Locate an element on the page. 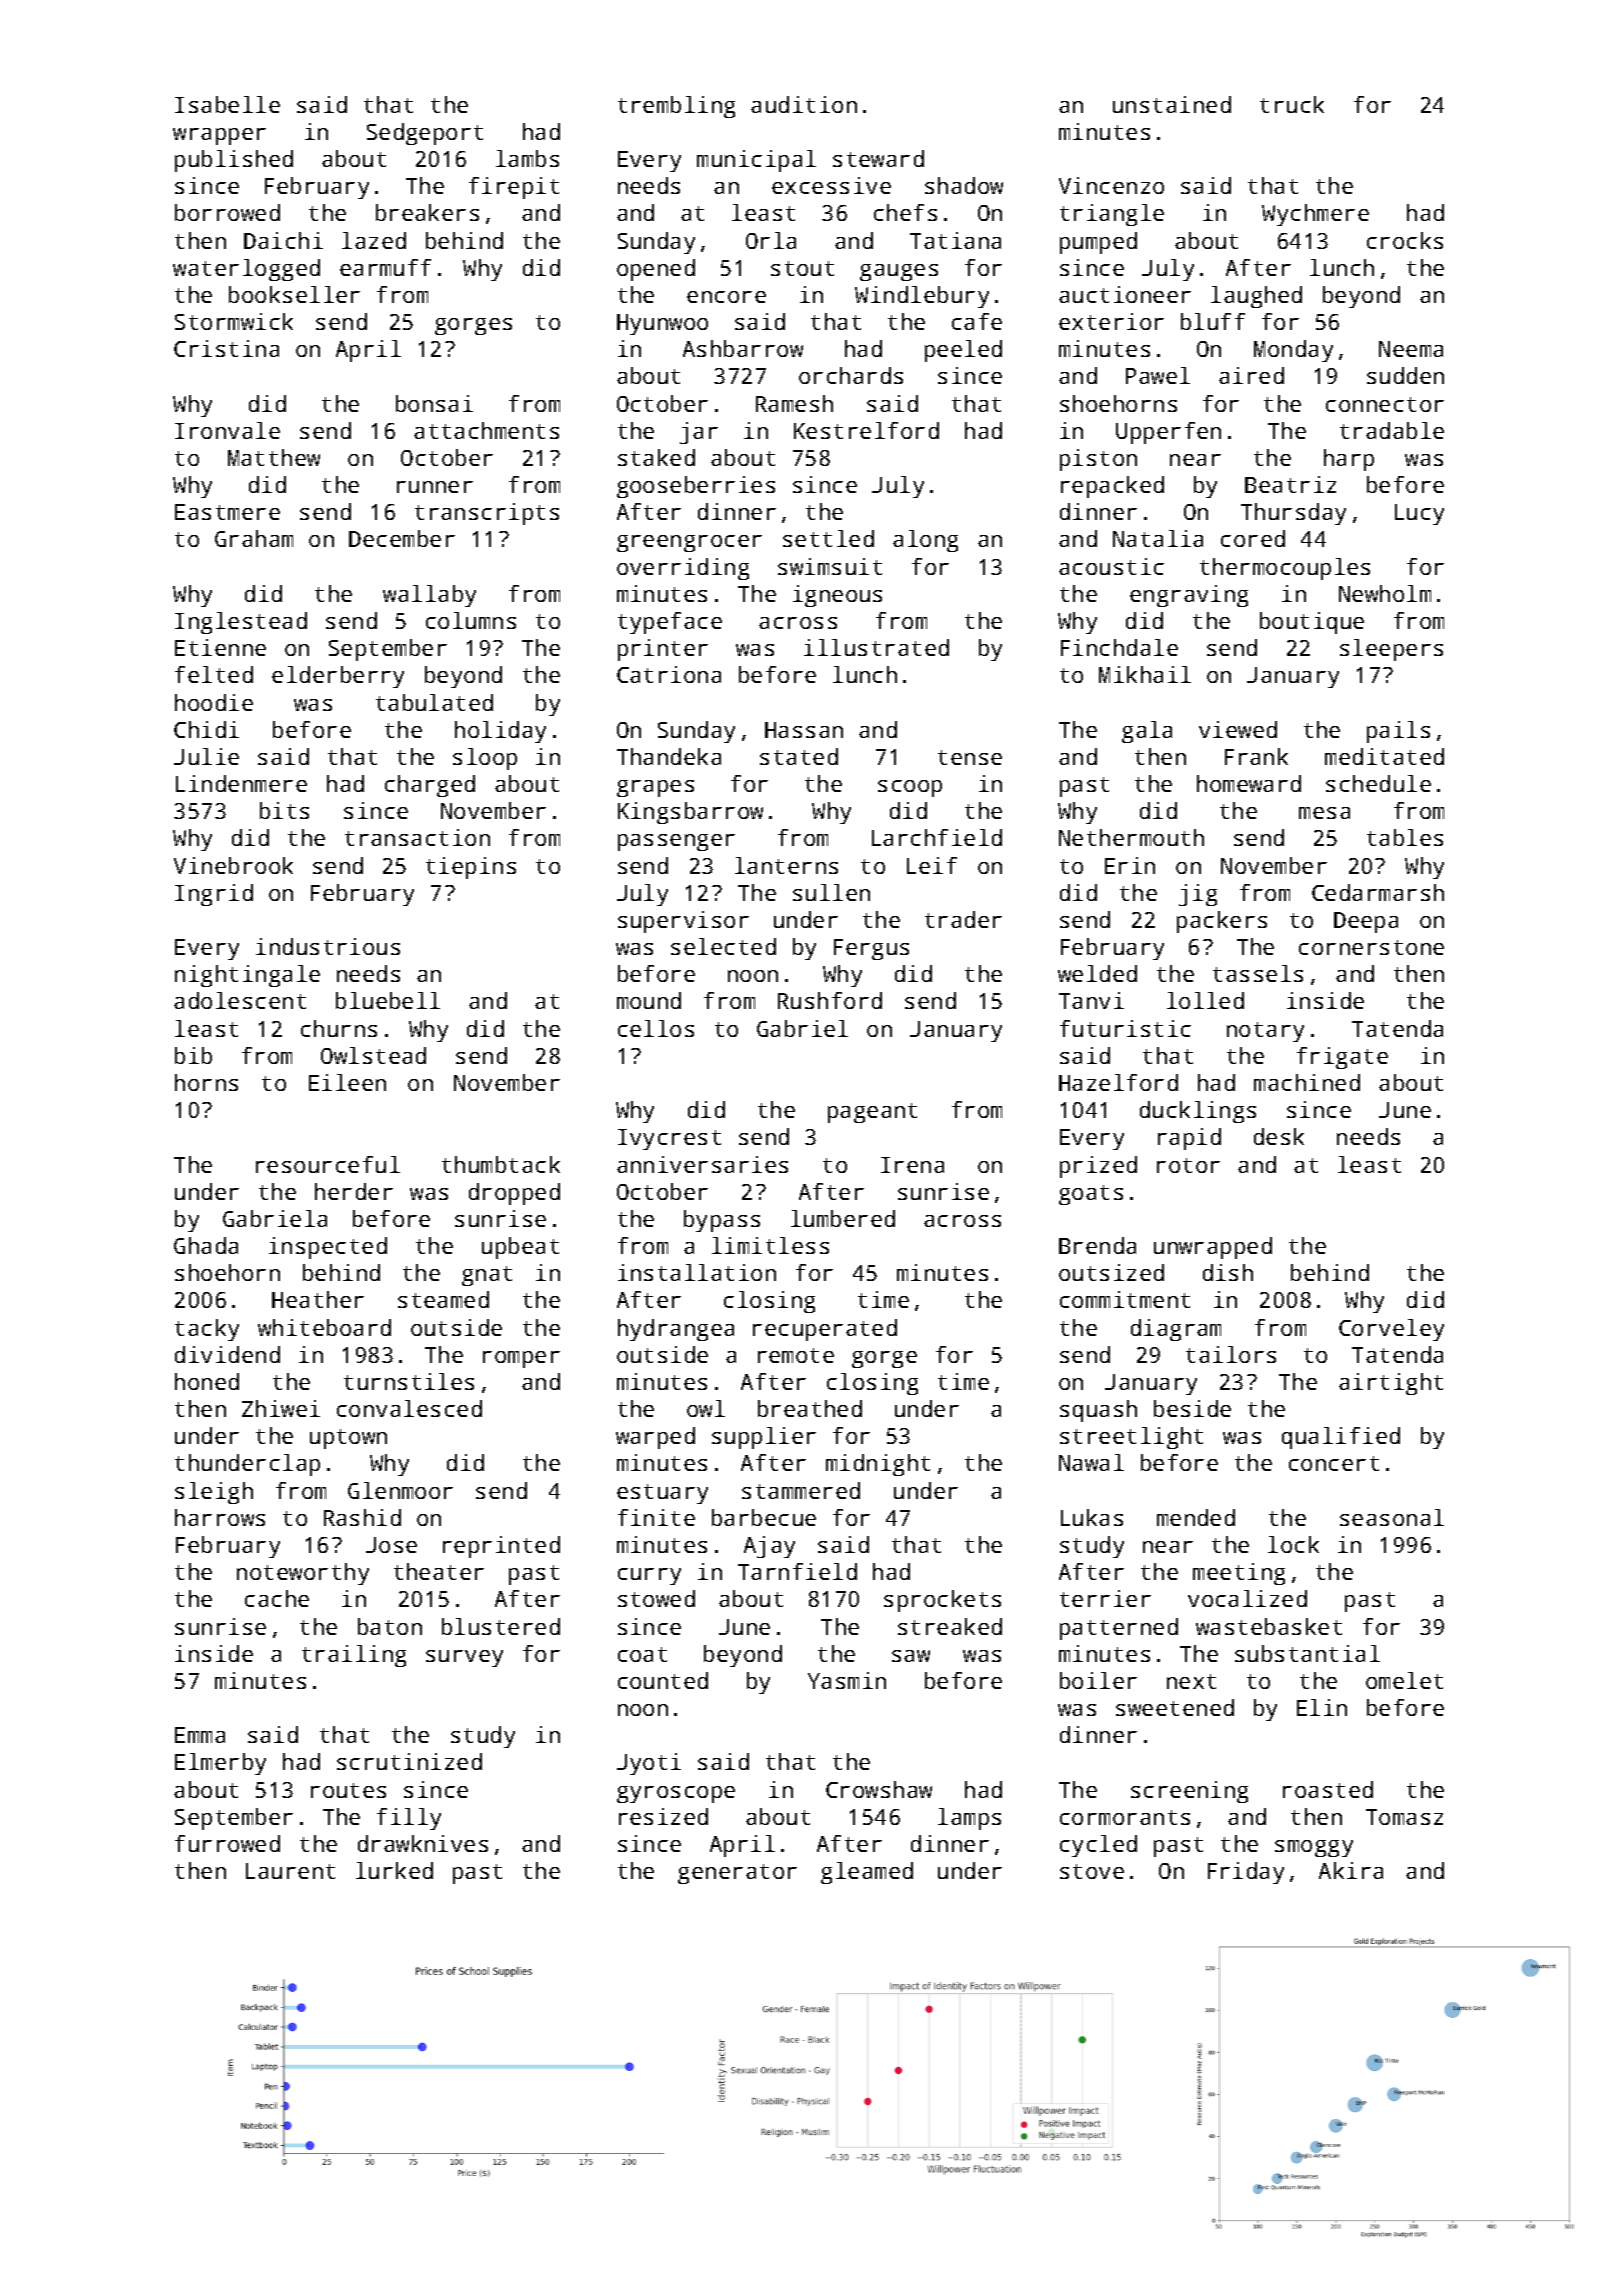 The width and height of the image is (1620, 2292). Elmerby is located at coordinates (220, 1764).
